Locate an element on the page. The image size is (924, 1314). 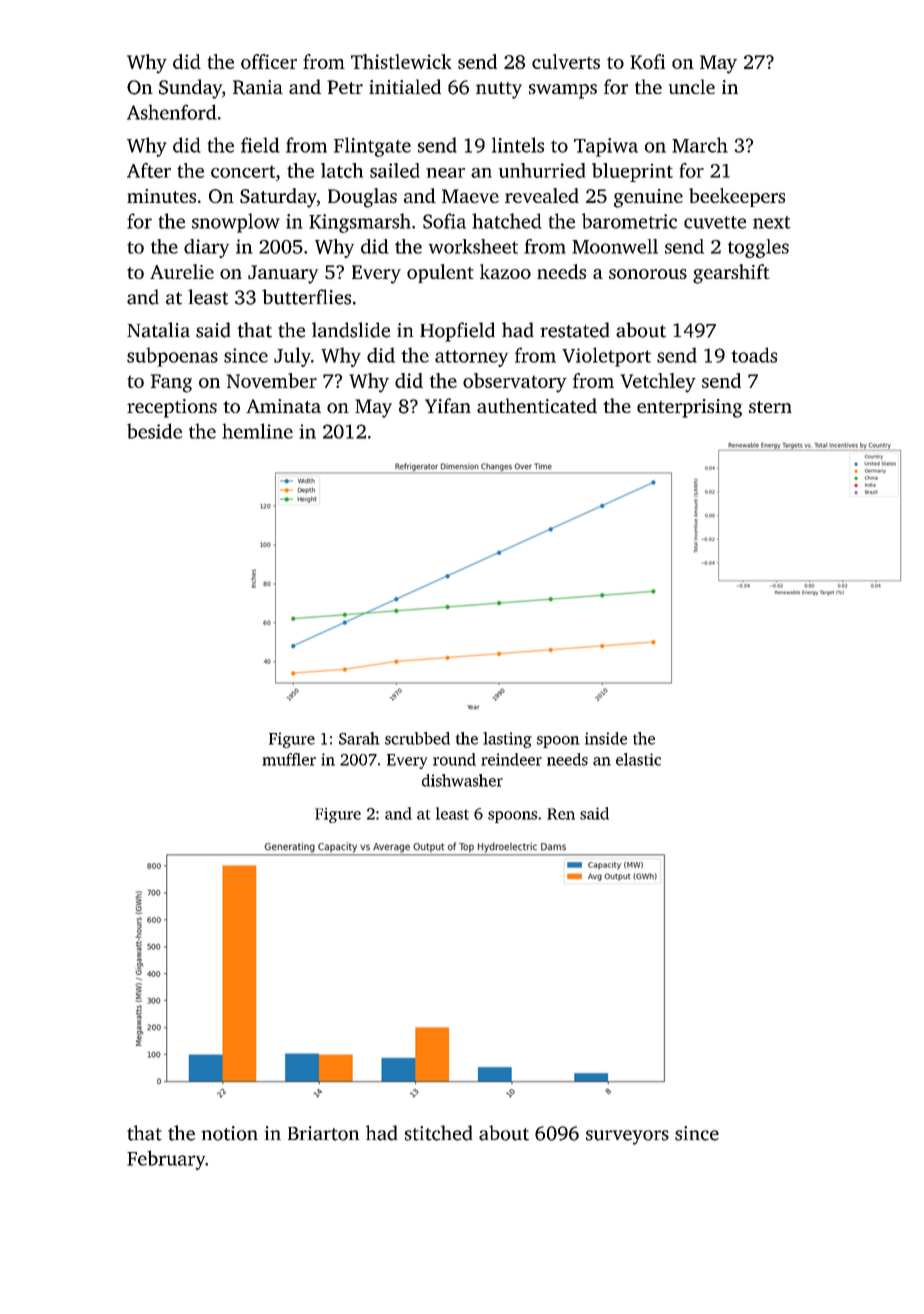
elastic is located at coordinates (638, 759).
